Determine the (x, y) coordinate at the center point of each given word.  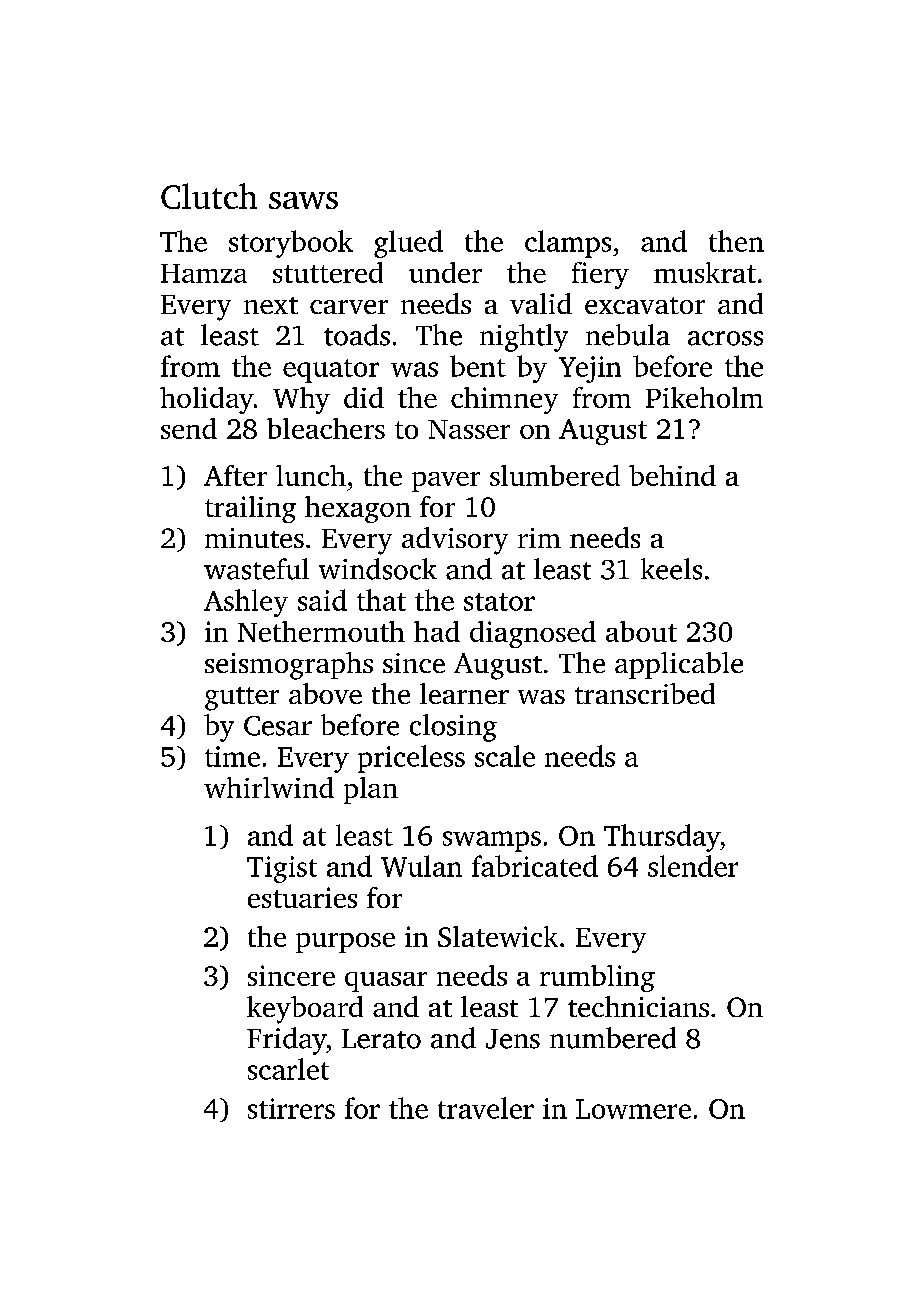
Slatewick (498, 936)
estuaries (302, 897)
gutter (242, 699)
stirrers (291, 1108)
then (736, 241)
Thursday (662, 838)
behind (672, 475)
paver (446, 482)
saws (303, 200)
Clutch (209, 196)
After (235, 475)
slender (693, 866)
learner (464, 693)
